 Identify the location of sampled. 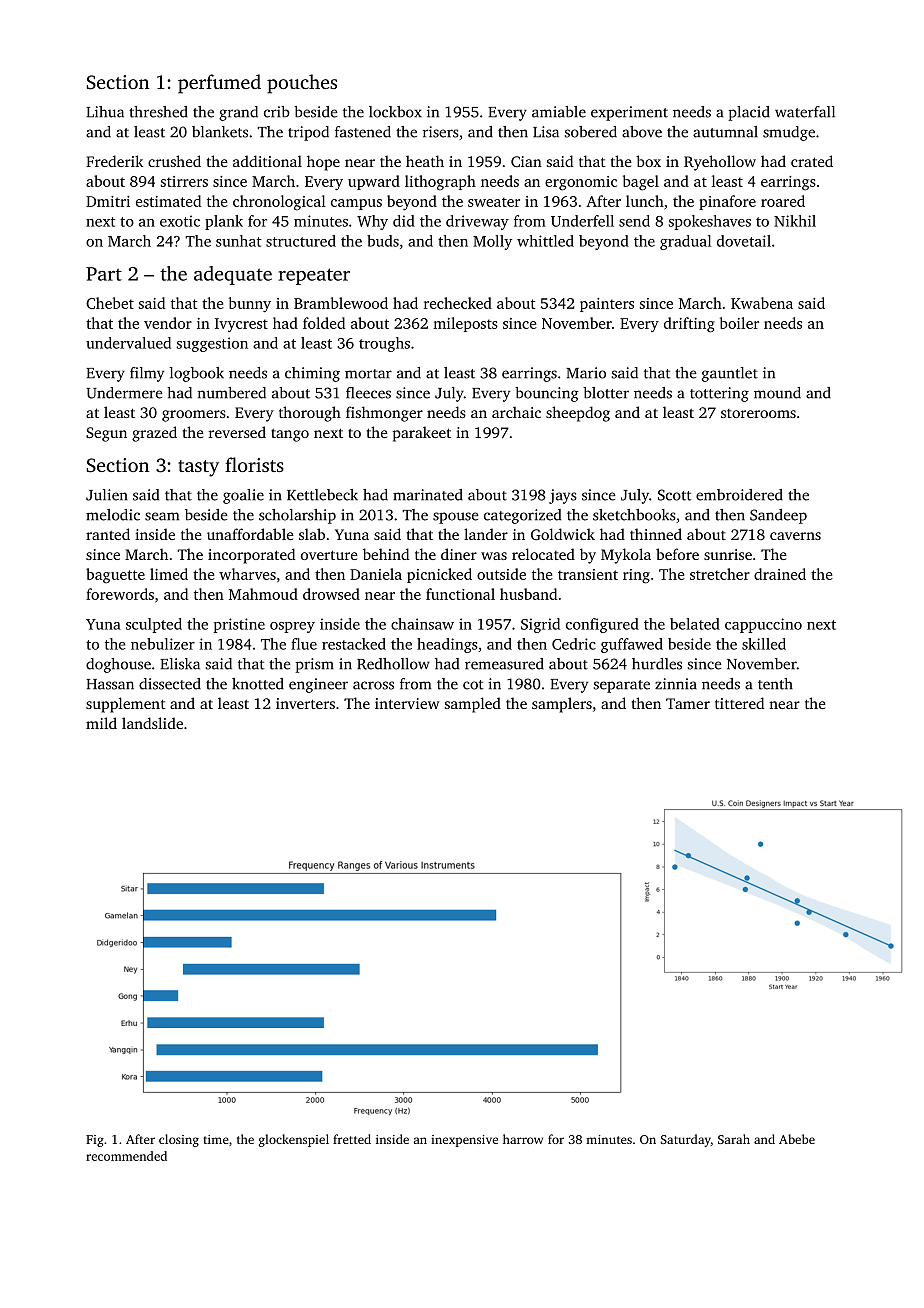
(473, 705).
